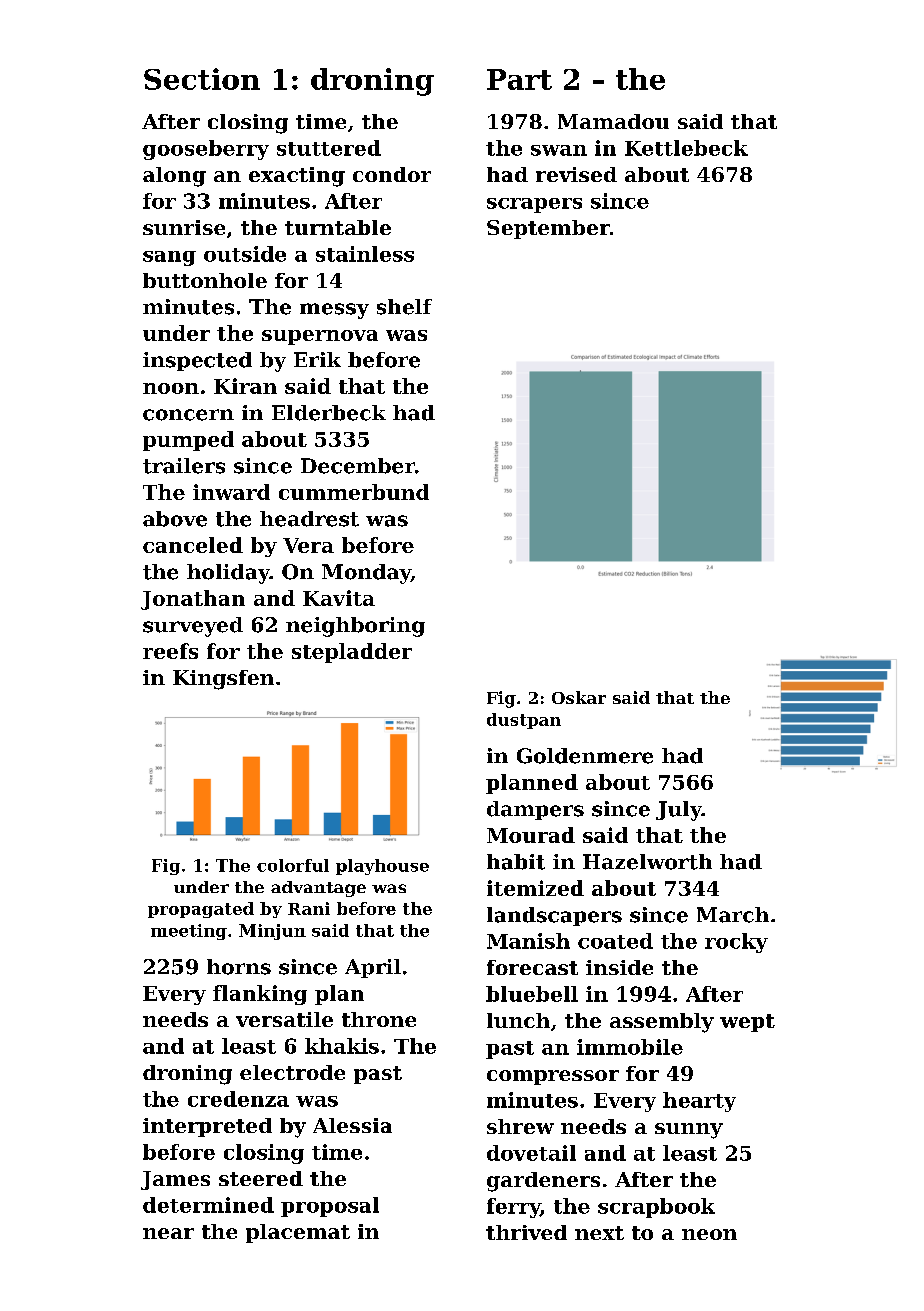 The image size is (924, 1311). Describe the element at coordinates (686, 148) in the document. I see `Kettlebeck` at that location.
